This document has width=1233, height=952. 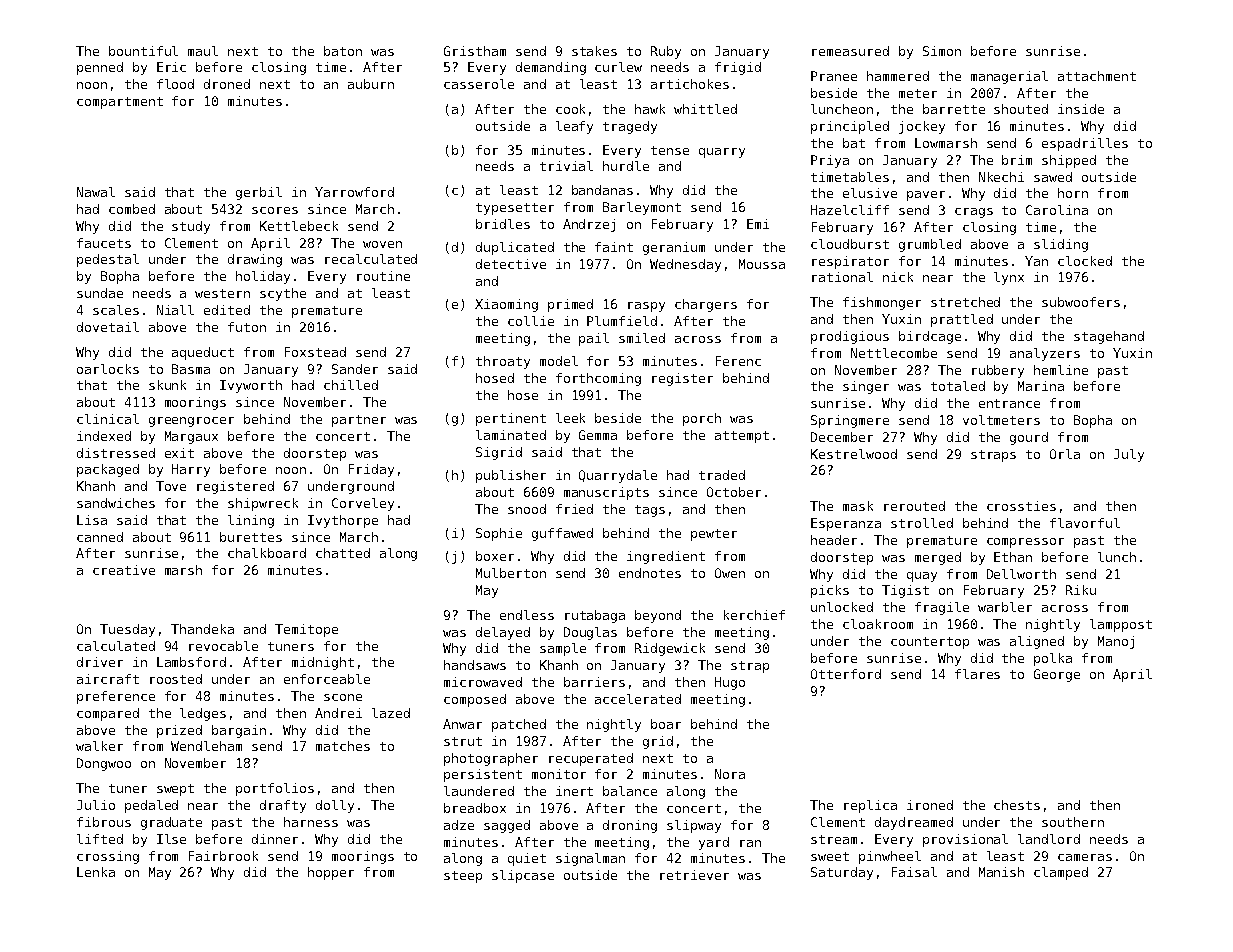 I want to click on Simon, so click(x=942, y=51).
